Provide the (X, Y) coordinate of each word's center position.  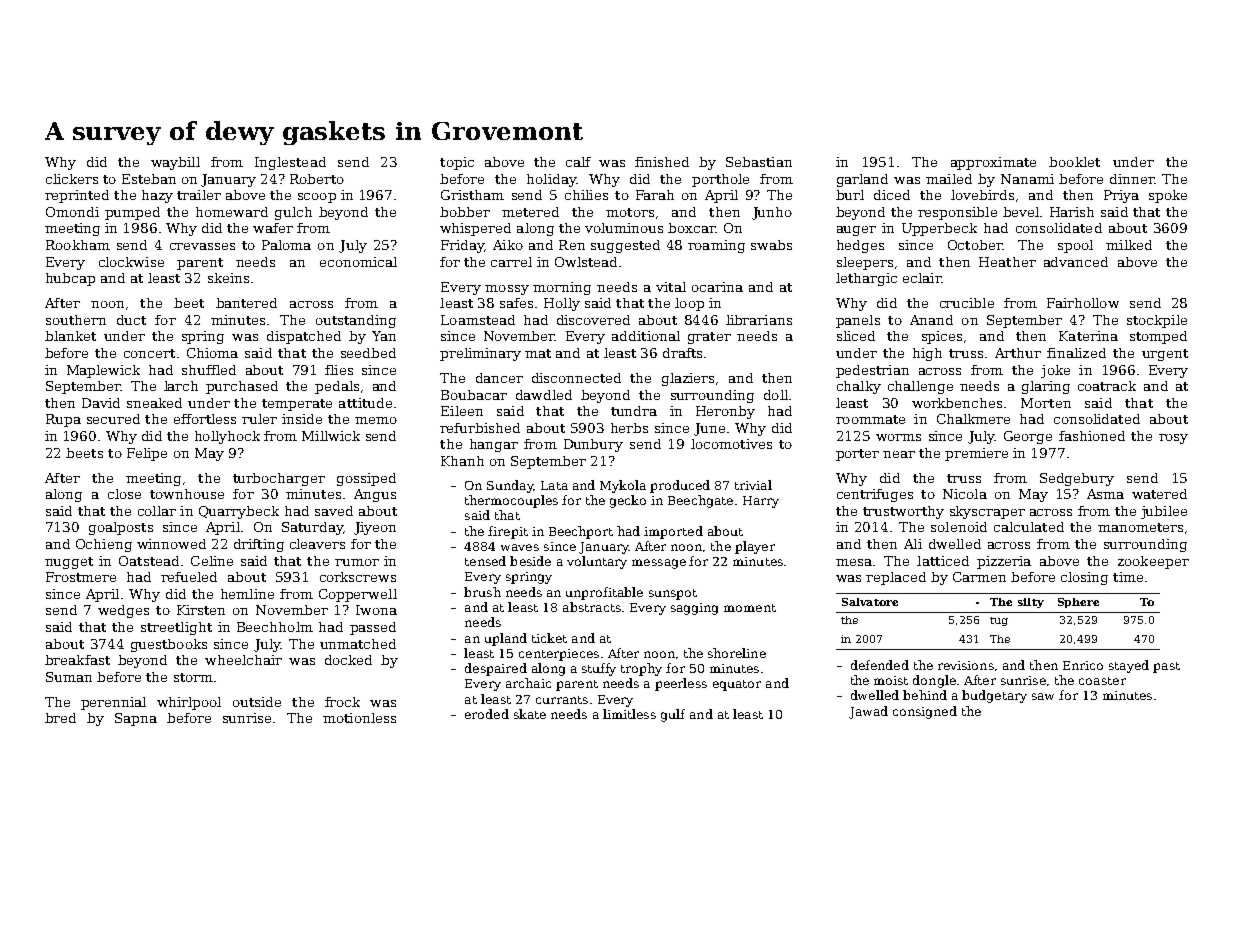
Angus (375, 495)
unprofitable (604, 593)
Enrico (1083, 665)
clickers (72, 179)
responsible (957, 213)
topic (457, 163)
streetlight (176, 628)
